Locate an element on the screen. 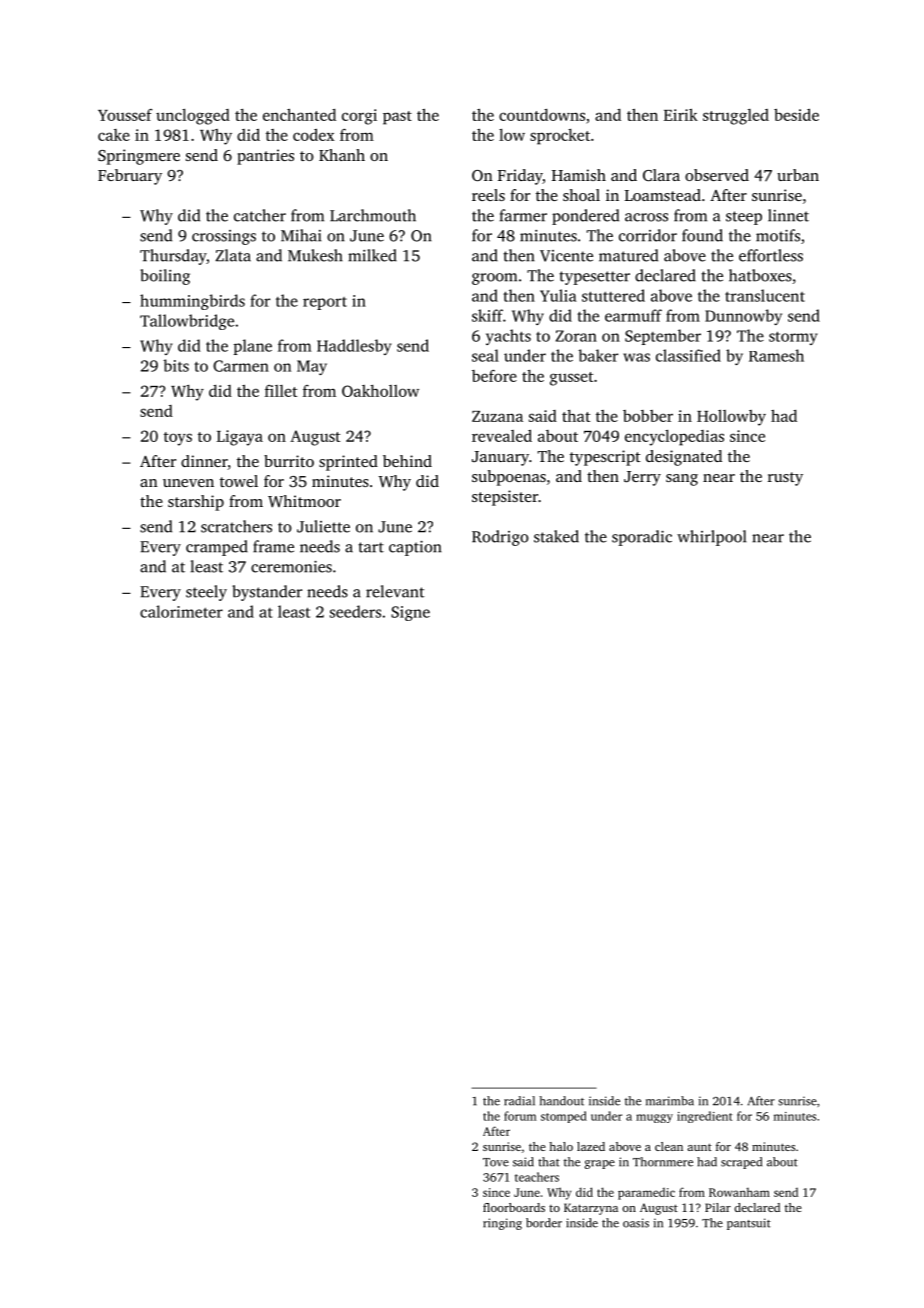  tart is located at coordinates (371, 547).
